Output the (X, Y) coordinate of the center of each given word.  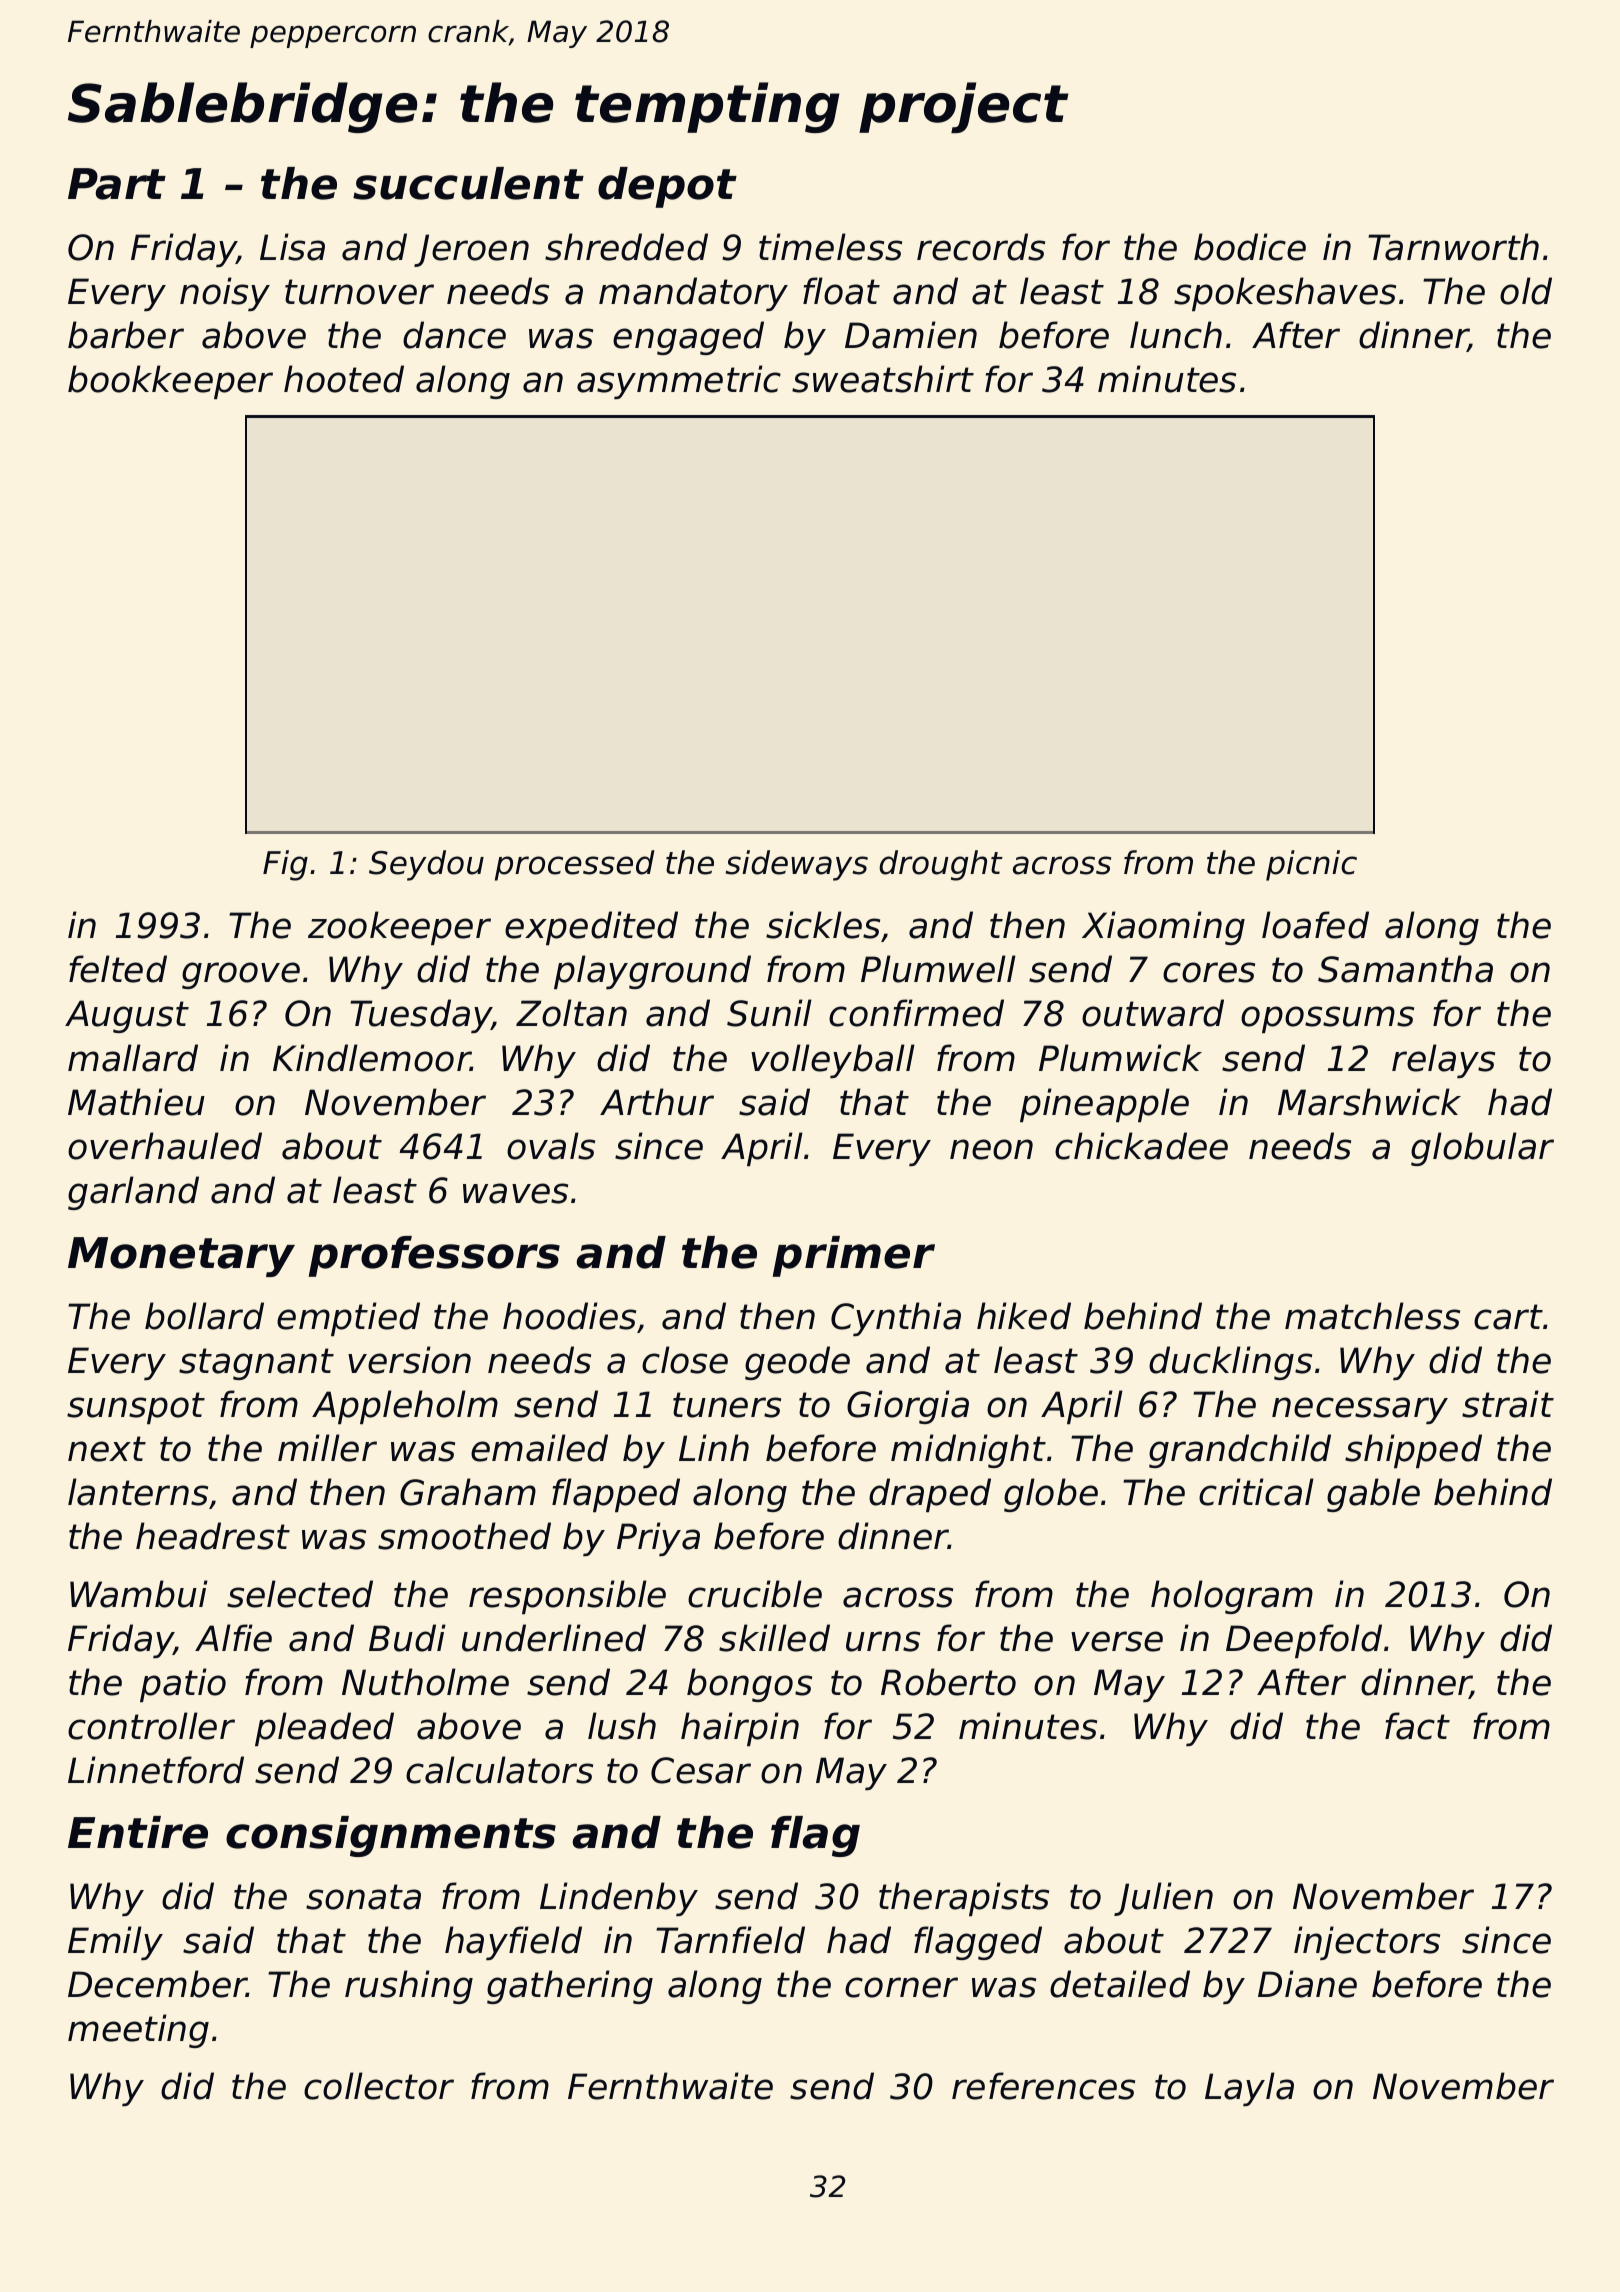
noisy (225, 294)
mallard (133, 1058)
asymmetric (679, 382)
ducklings (1230, 1363)
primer (853, 1256)
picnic (1311, 865)
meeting (138, 2031)
